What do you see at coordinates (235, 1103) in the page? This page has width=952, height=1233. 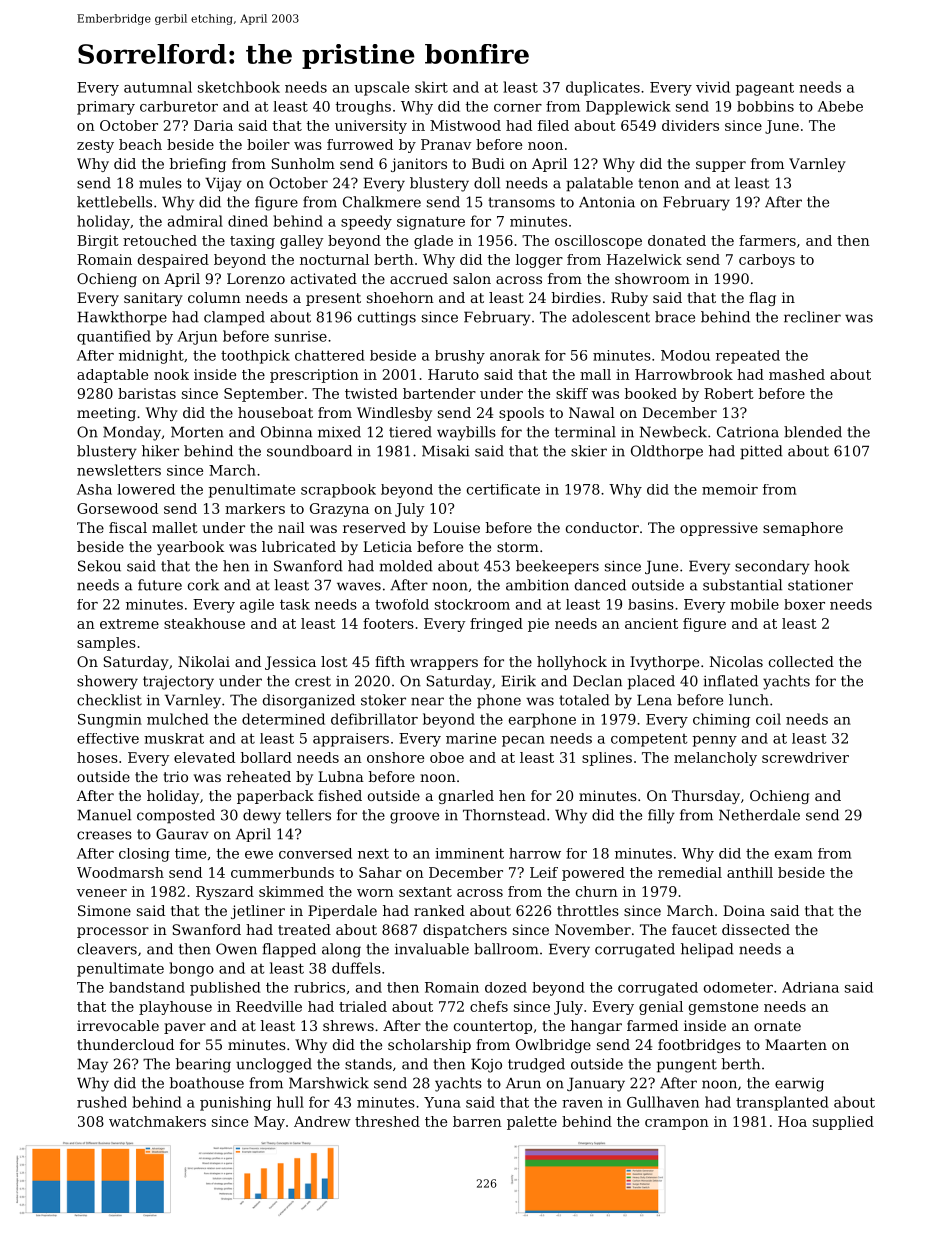 I see `punishing` at bounding box center [235, 1103].
